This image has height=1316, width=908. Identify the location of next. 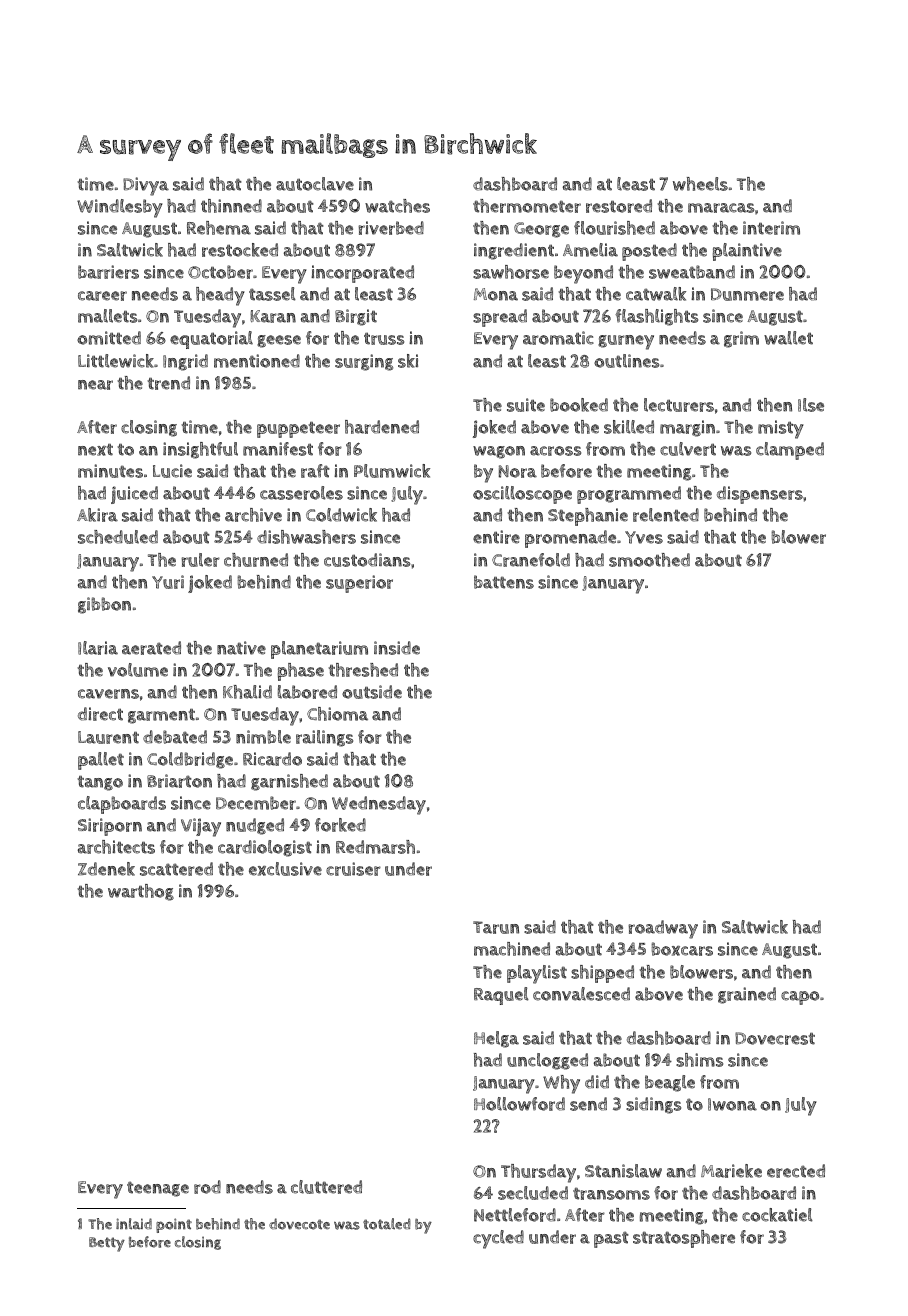
(95, 450).
